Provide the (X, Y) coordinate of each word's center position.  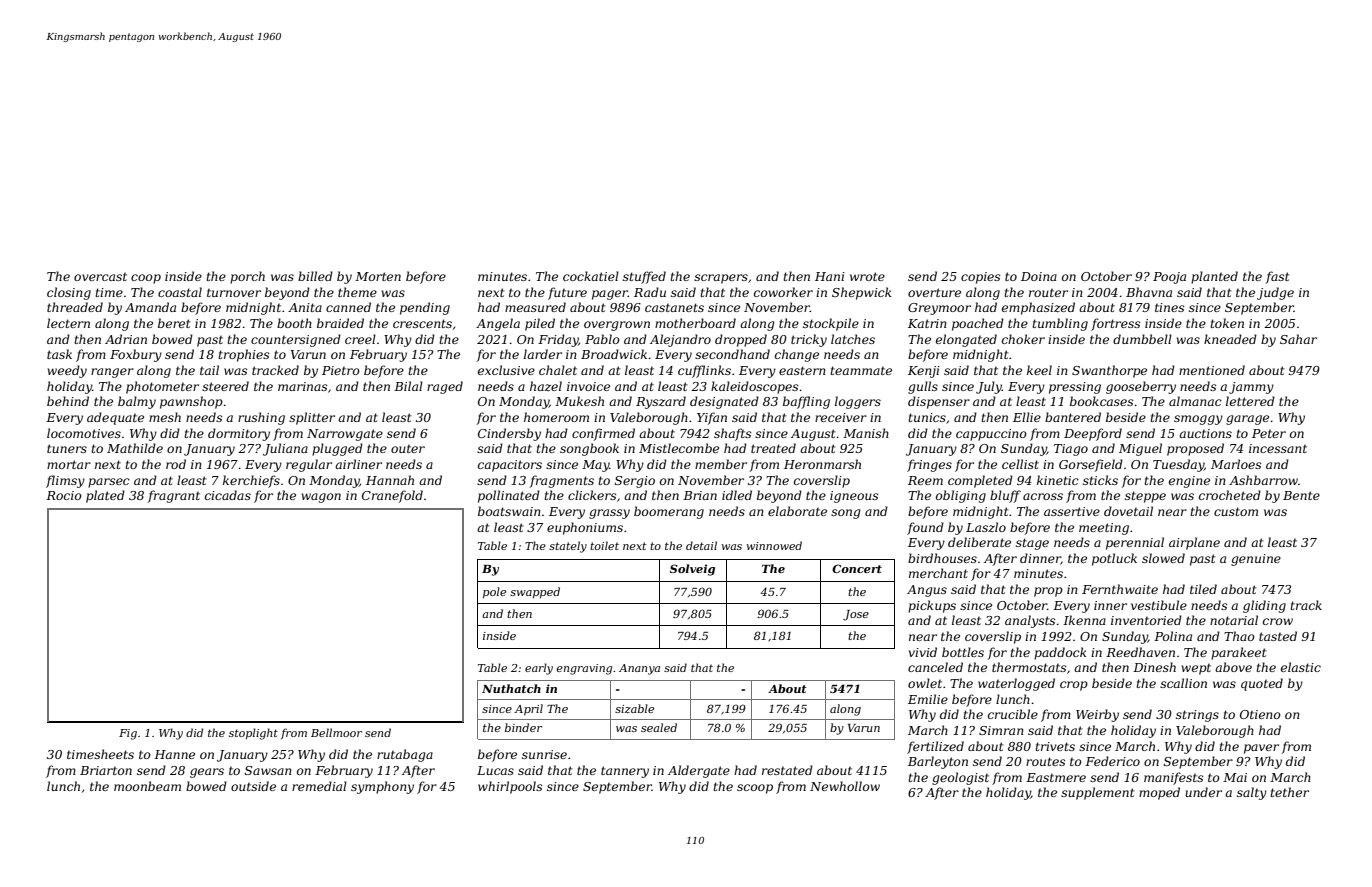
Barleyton (938, 762)
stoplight (253, 734)
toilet (604, 545)
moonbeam (147, 786)
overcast (100, 277)
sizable (634, 708)
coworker (783, 292)
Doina (1039, 276)
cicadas (228, 495)
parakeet (1239, 653)
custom (1236, 511)
